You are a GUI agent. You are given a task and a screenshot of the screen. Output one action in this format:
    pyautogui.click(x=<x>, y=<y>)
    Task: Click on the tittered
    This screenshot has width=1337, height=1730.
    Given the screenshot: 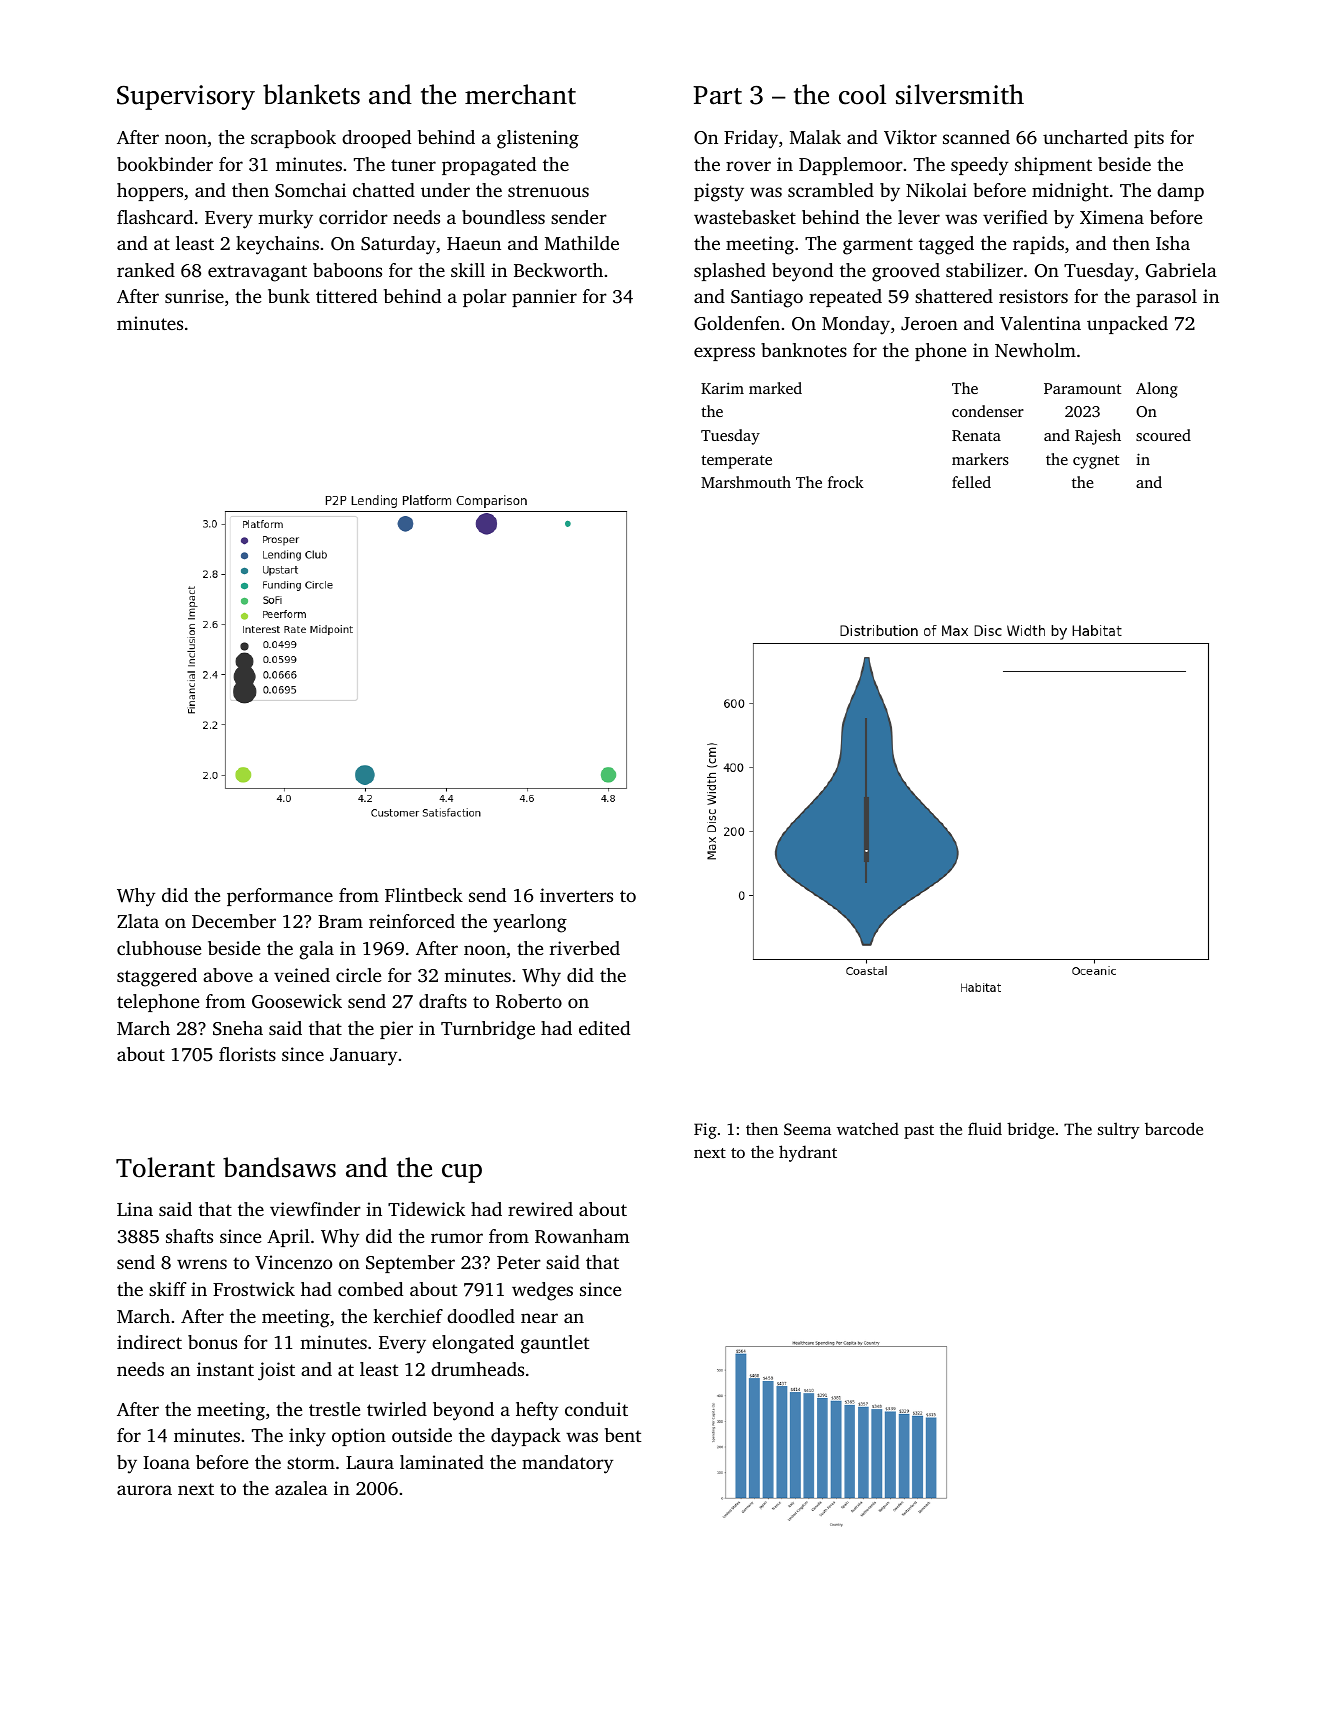 What is the action you would take?
    pyautogui.click(x=346, y=296)
